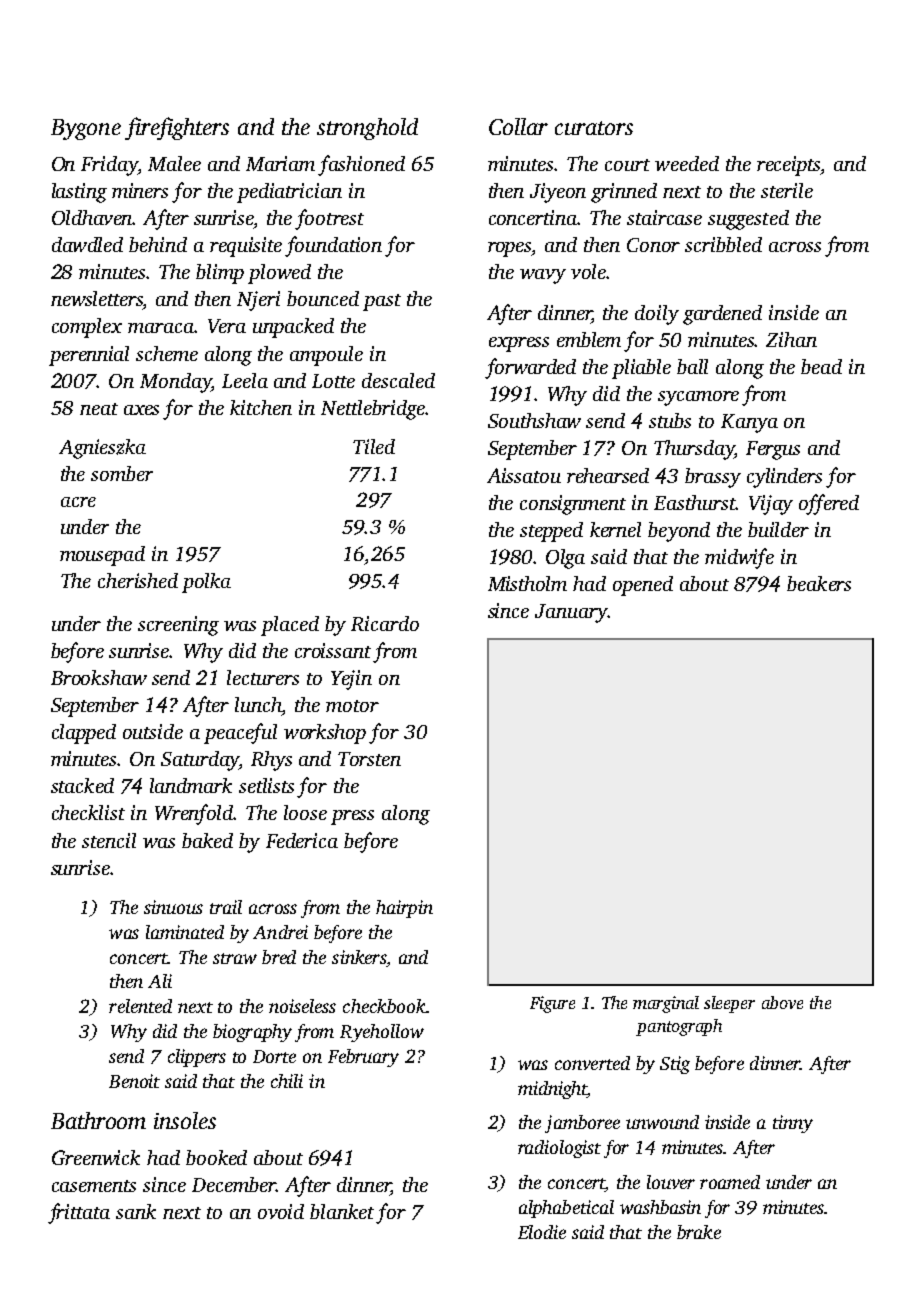  Describe the element at coordinates (571, 613) in the document. I see `January` at that location.
